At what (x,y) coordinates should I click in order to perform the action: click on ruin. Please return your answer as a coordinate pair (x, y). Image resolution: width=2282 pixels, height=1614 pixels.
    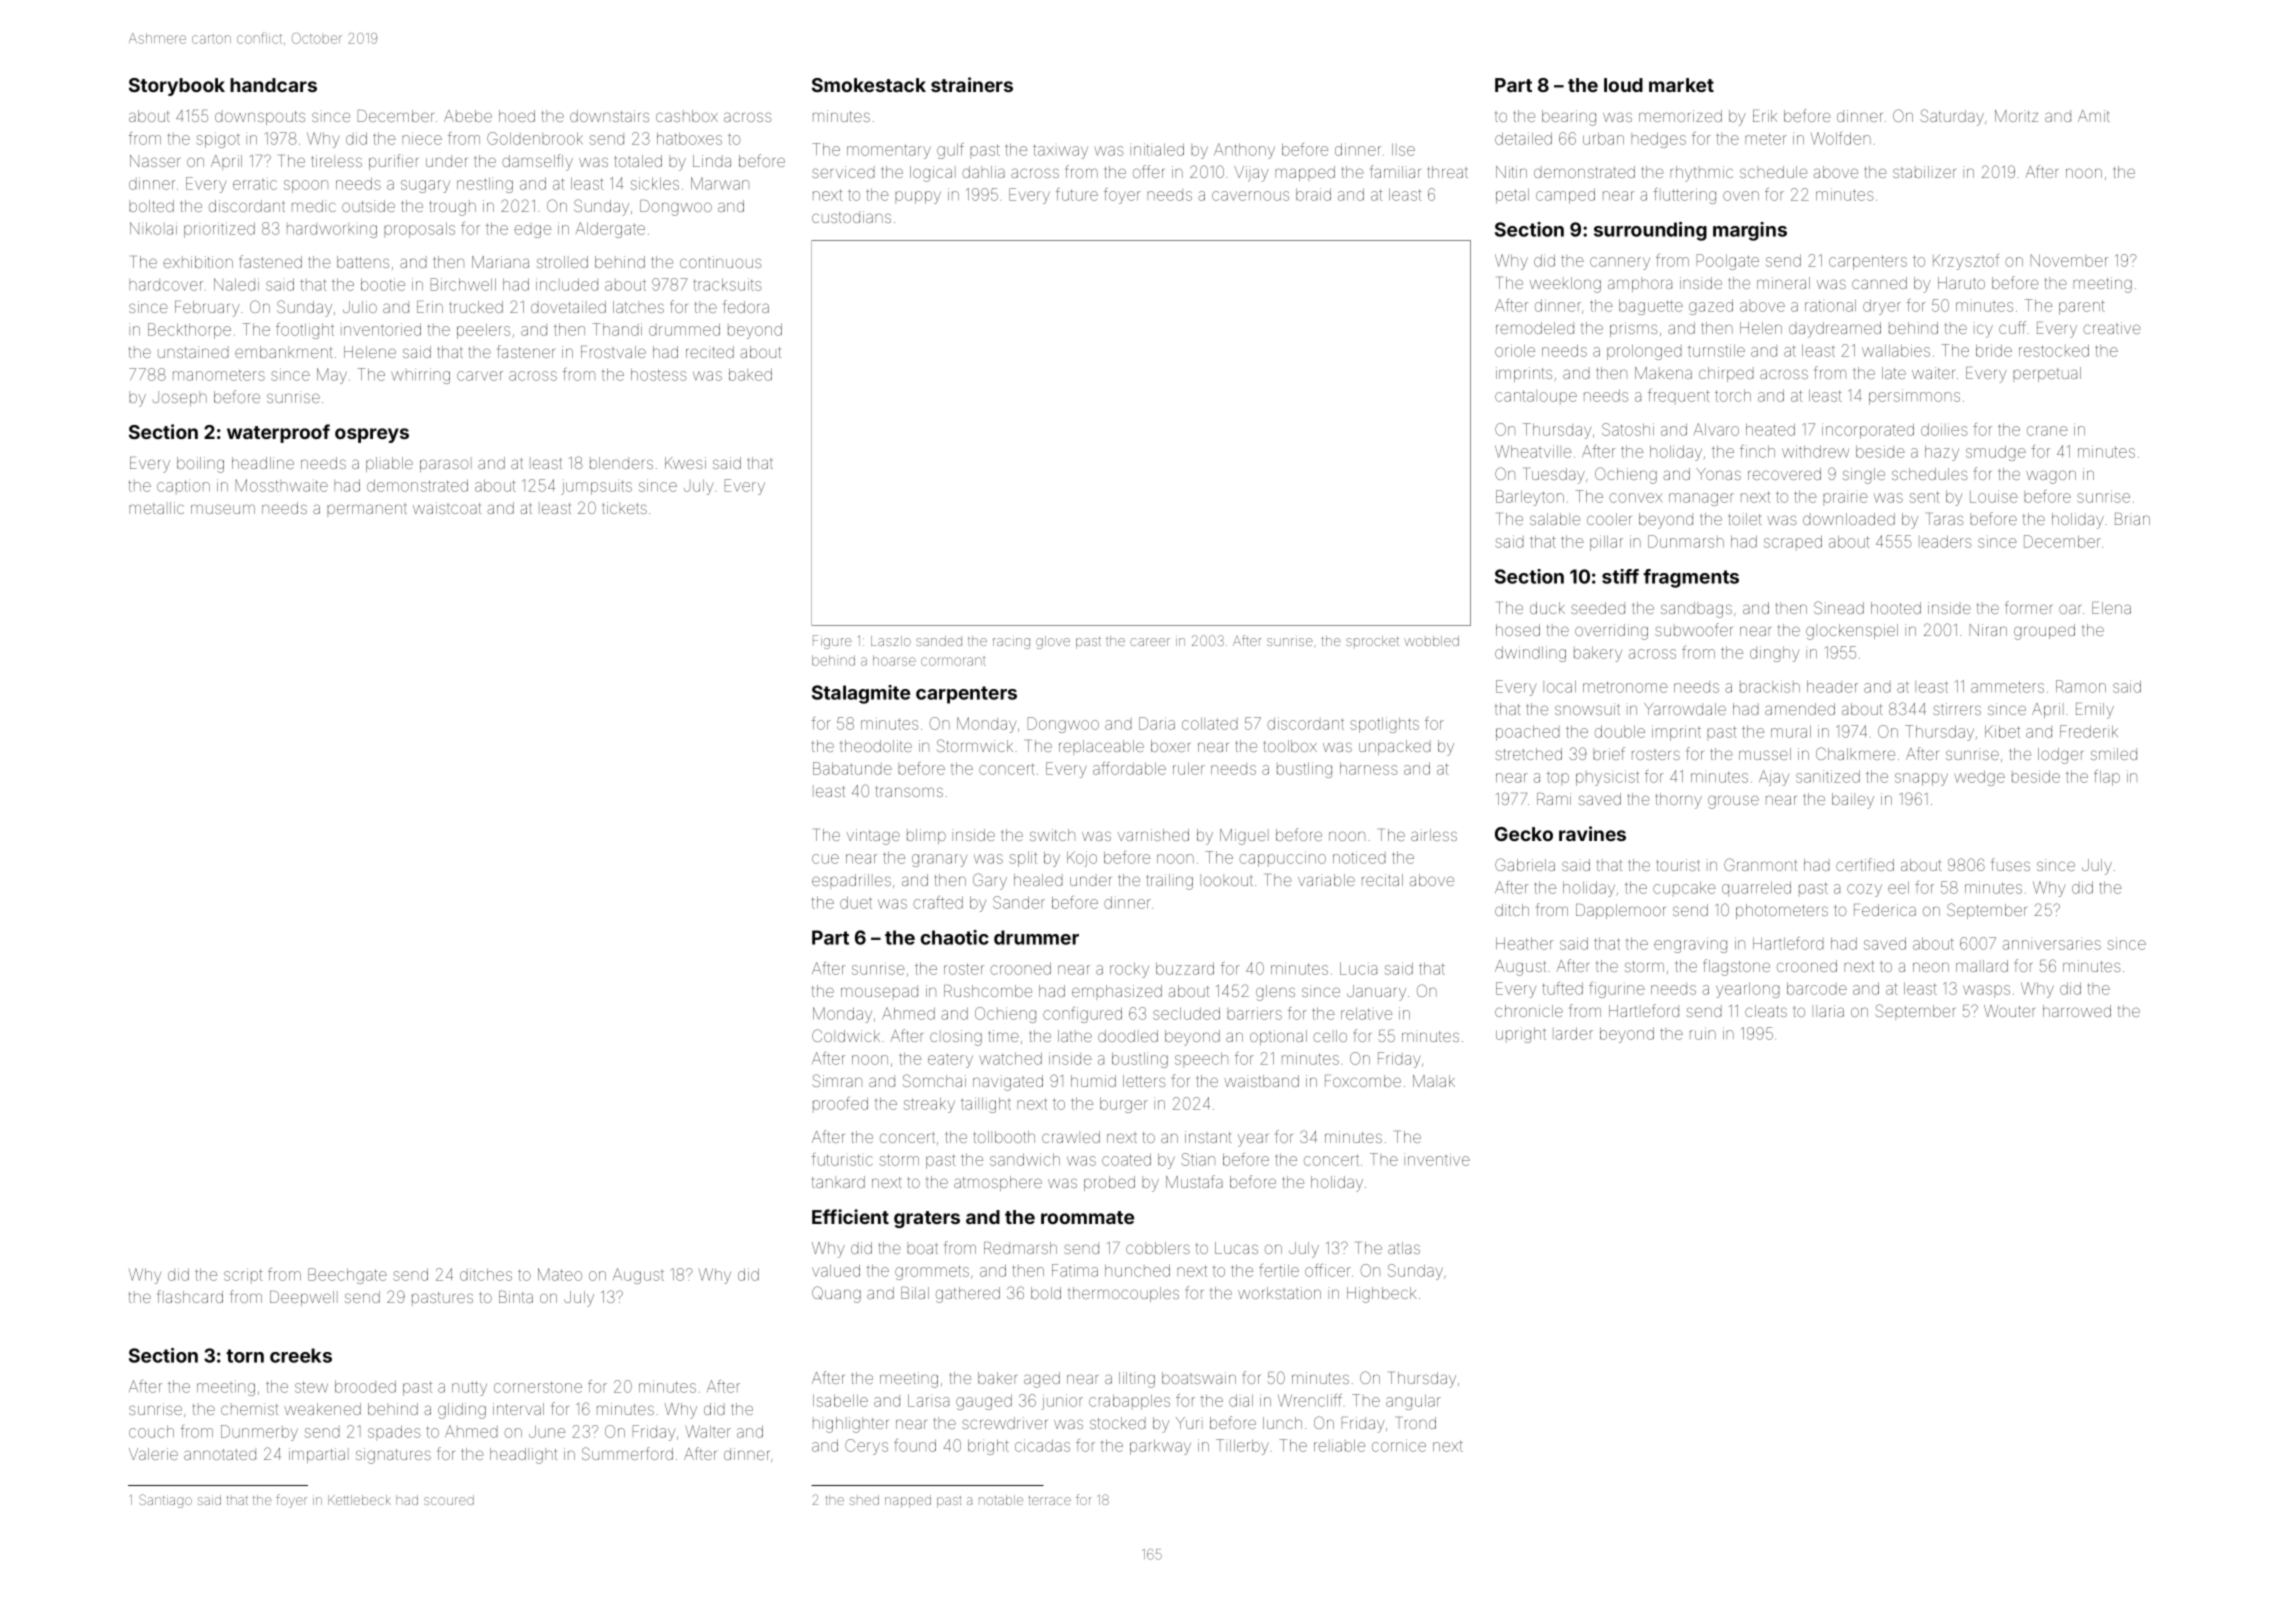
    Looking at the image, I should click on (1703, 1033).
